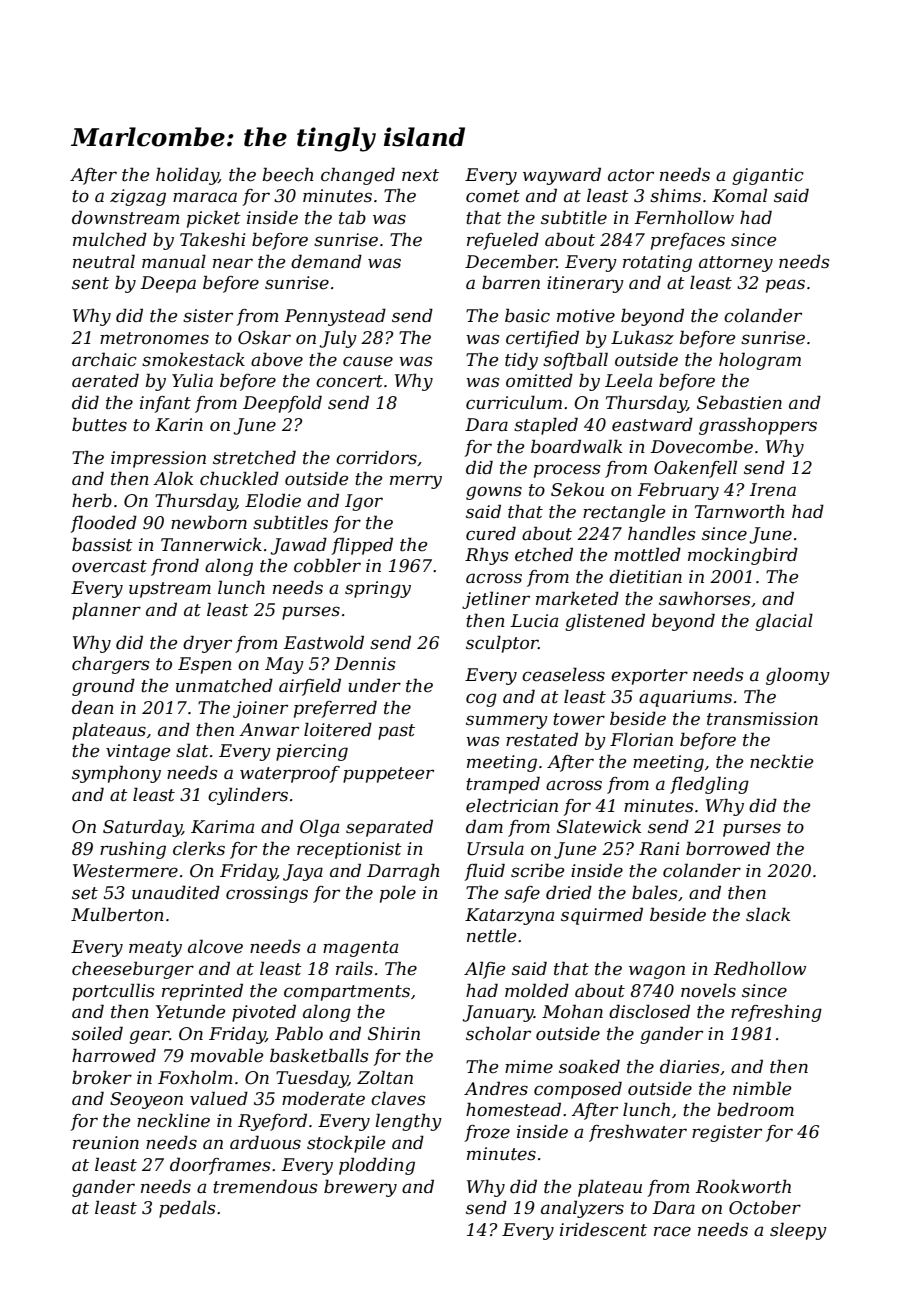 The width and height of the screenshot is (908, 1316). Describe the element at coordinates (743, 556) in the screenshot. I see `mockingbird` at that location.
